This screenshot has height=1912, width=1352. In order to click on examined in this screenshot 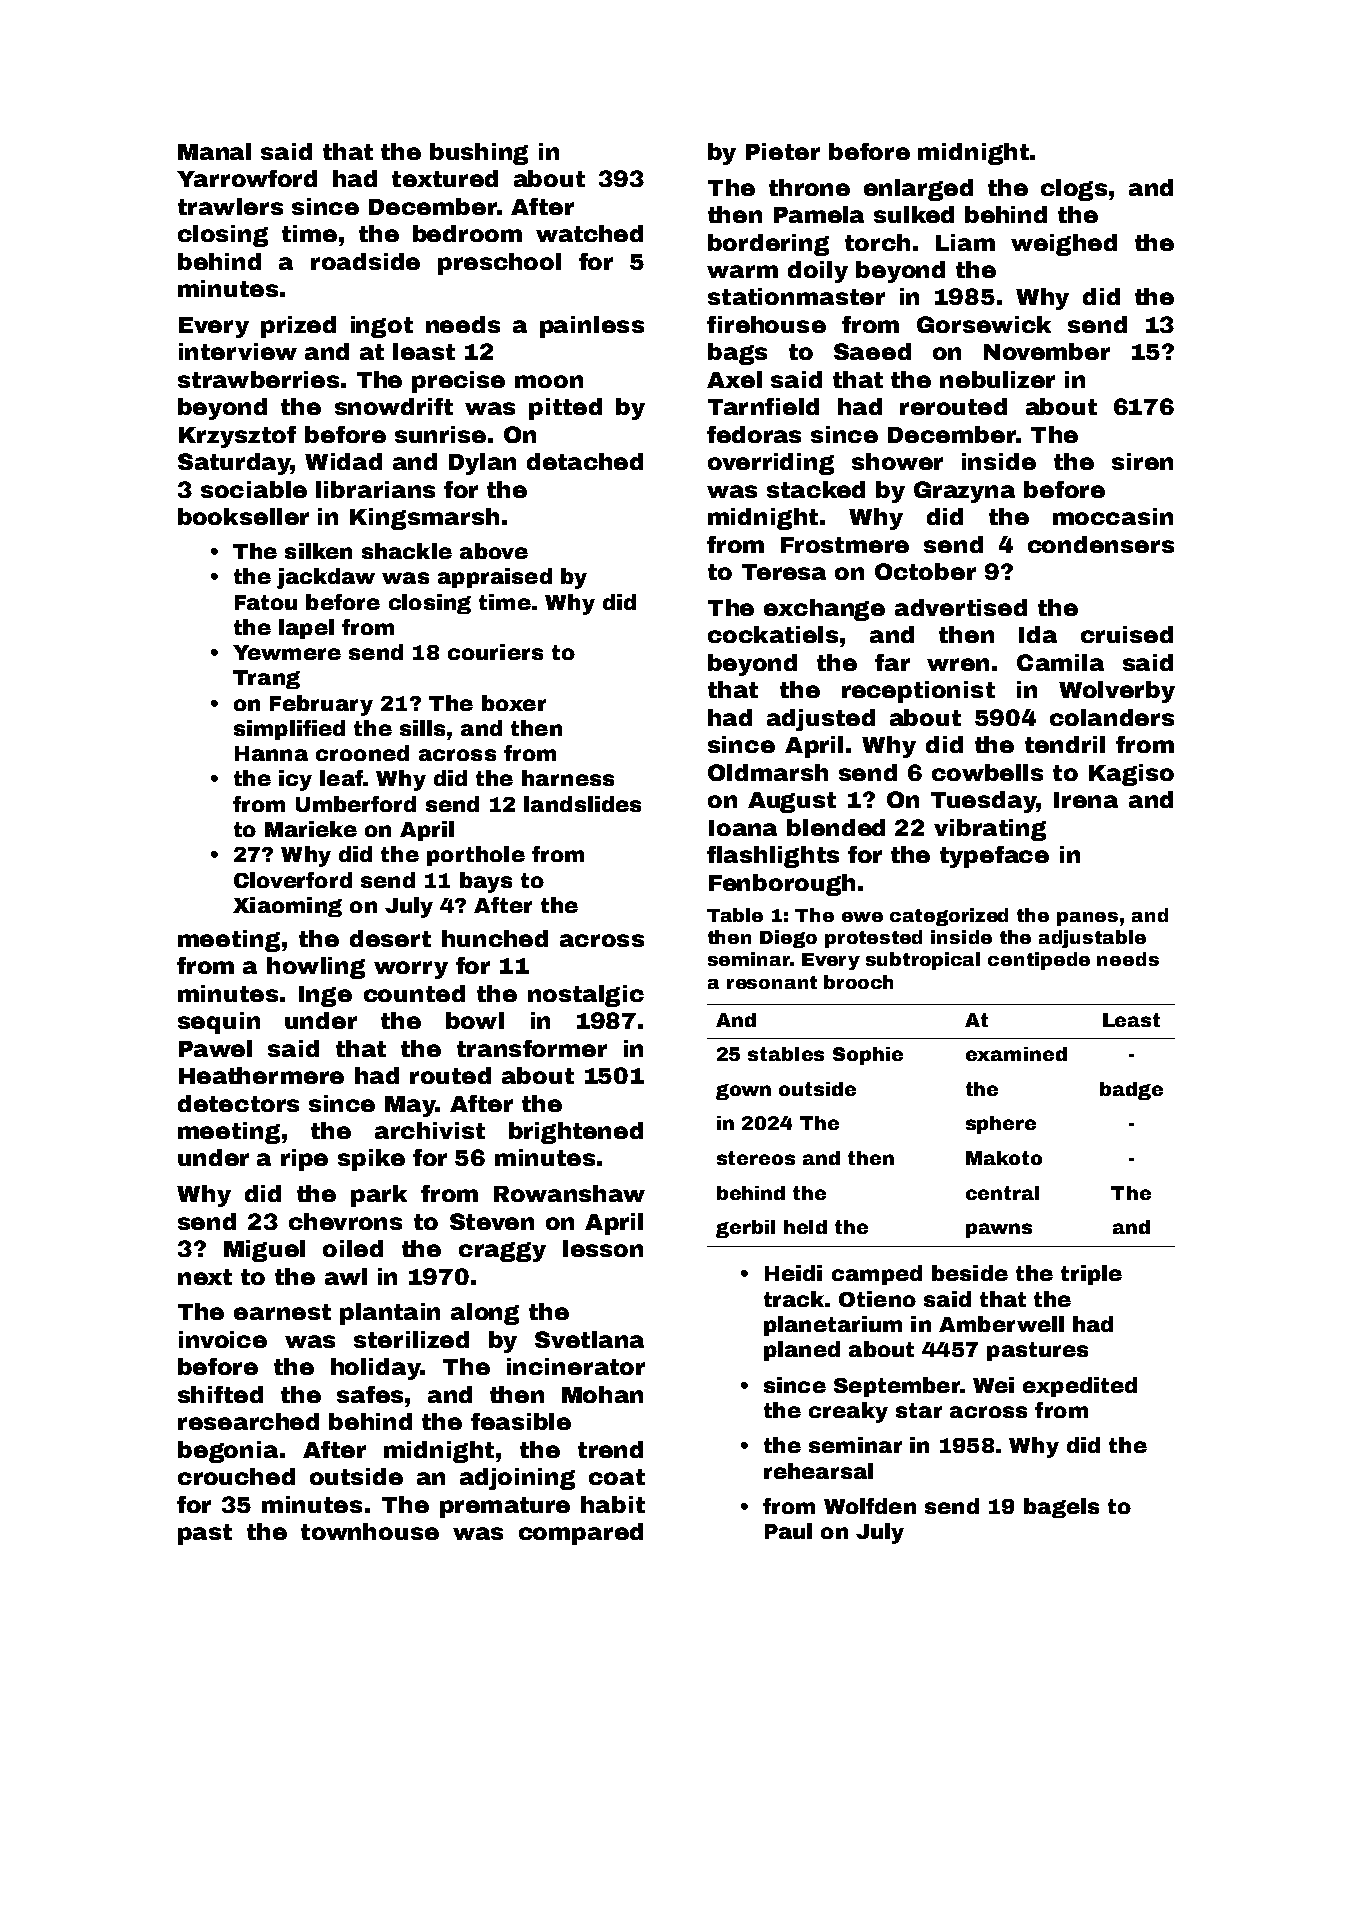, I will do `click(1016, 1054)`.
